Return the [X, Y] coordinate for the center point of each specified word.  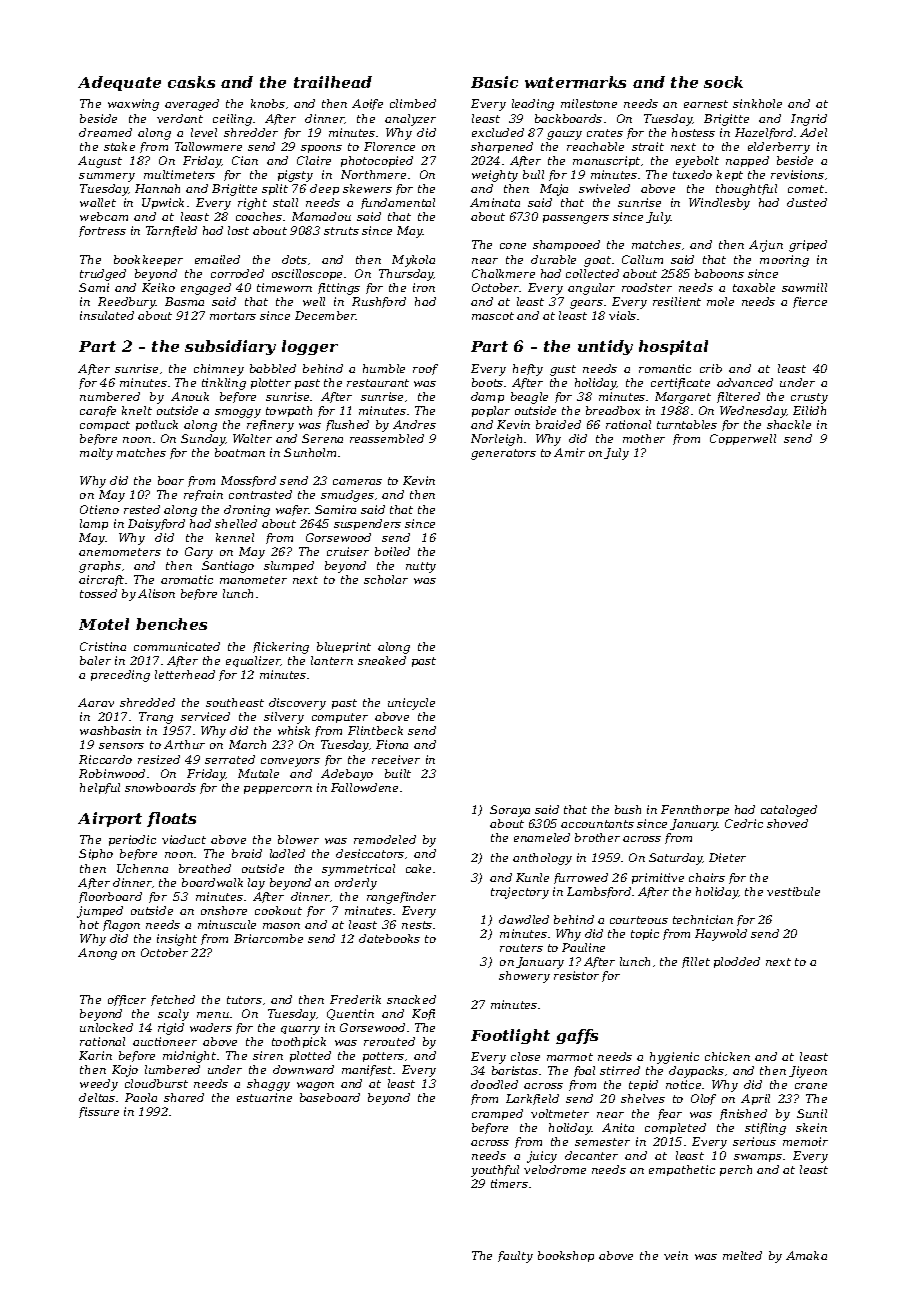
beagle [529, 398]
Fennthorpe [695, 810]
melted [742, 1255]
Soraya [510, 811]
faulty [515, 1257]
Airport [110, 819]
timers [509, 1183]
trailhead [333, 82]
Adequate [119, 83]
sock [723, 82]
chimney [219, 370]
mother [644, 438]
